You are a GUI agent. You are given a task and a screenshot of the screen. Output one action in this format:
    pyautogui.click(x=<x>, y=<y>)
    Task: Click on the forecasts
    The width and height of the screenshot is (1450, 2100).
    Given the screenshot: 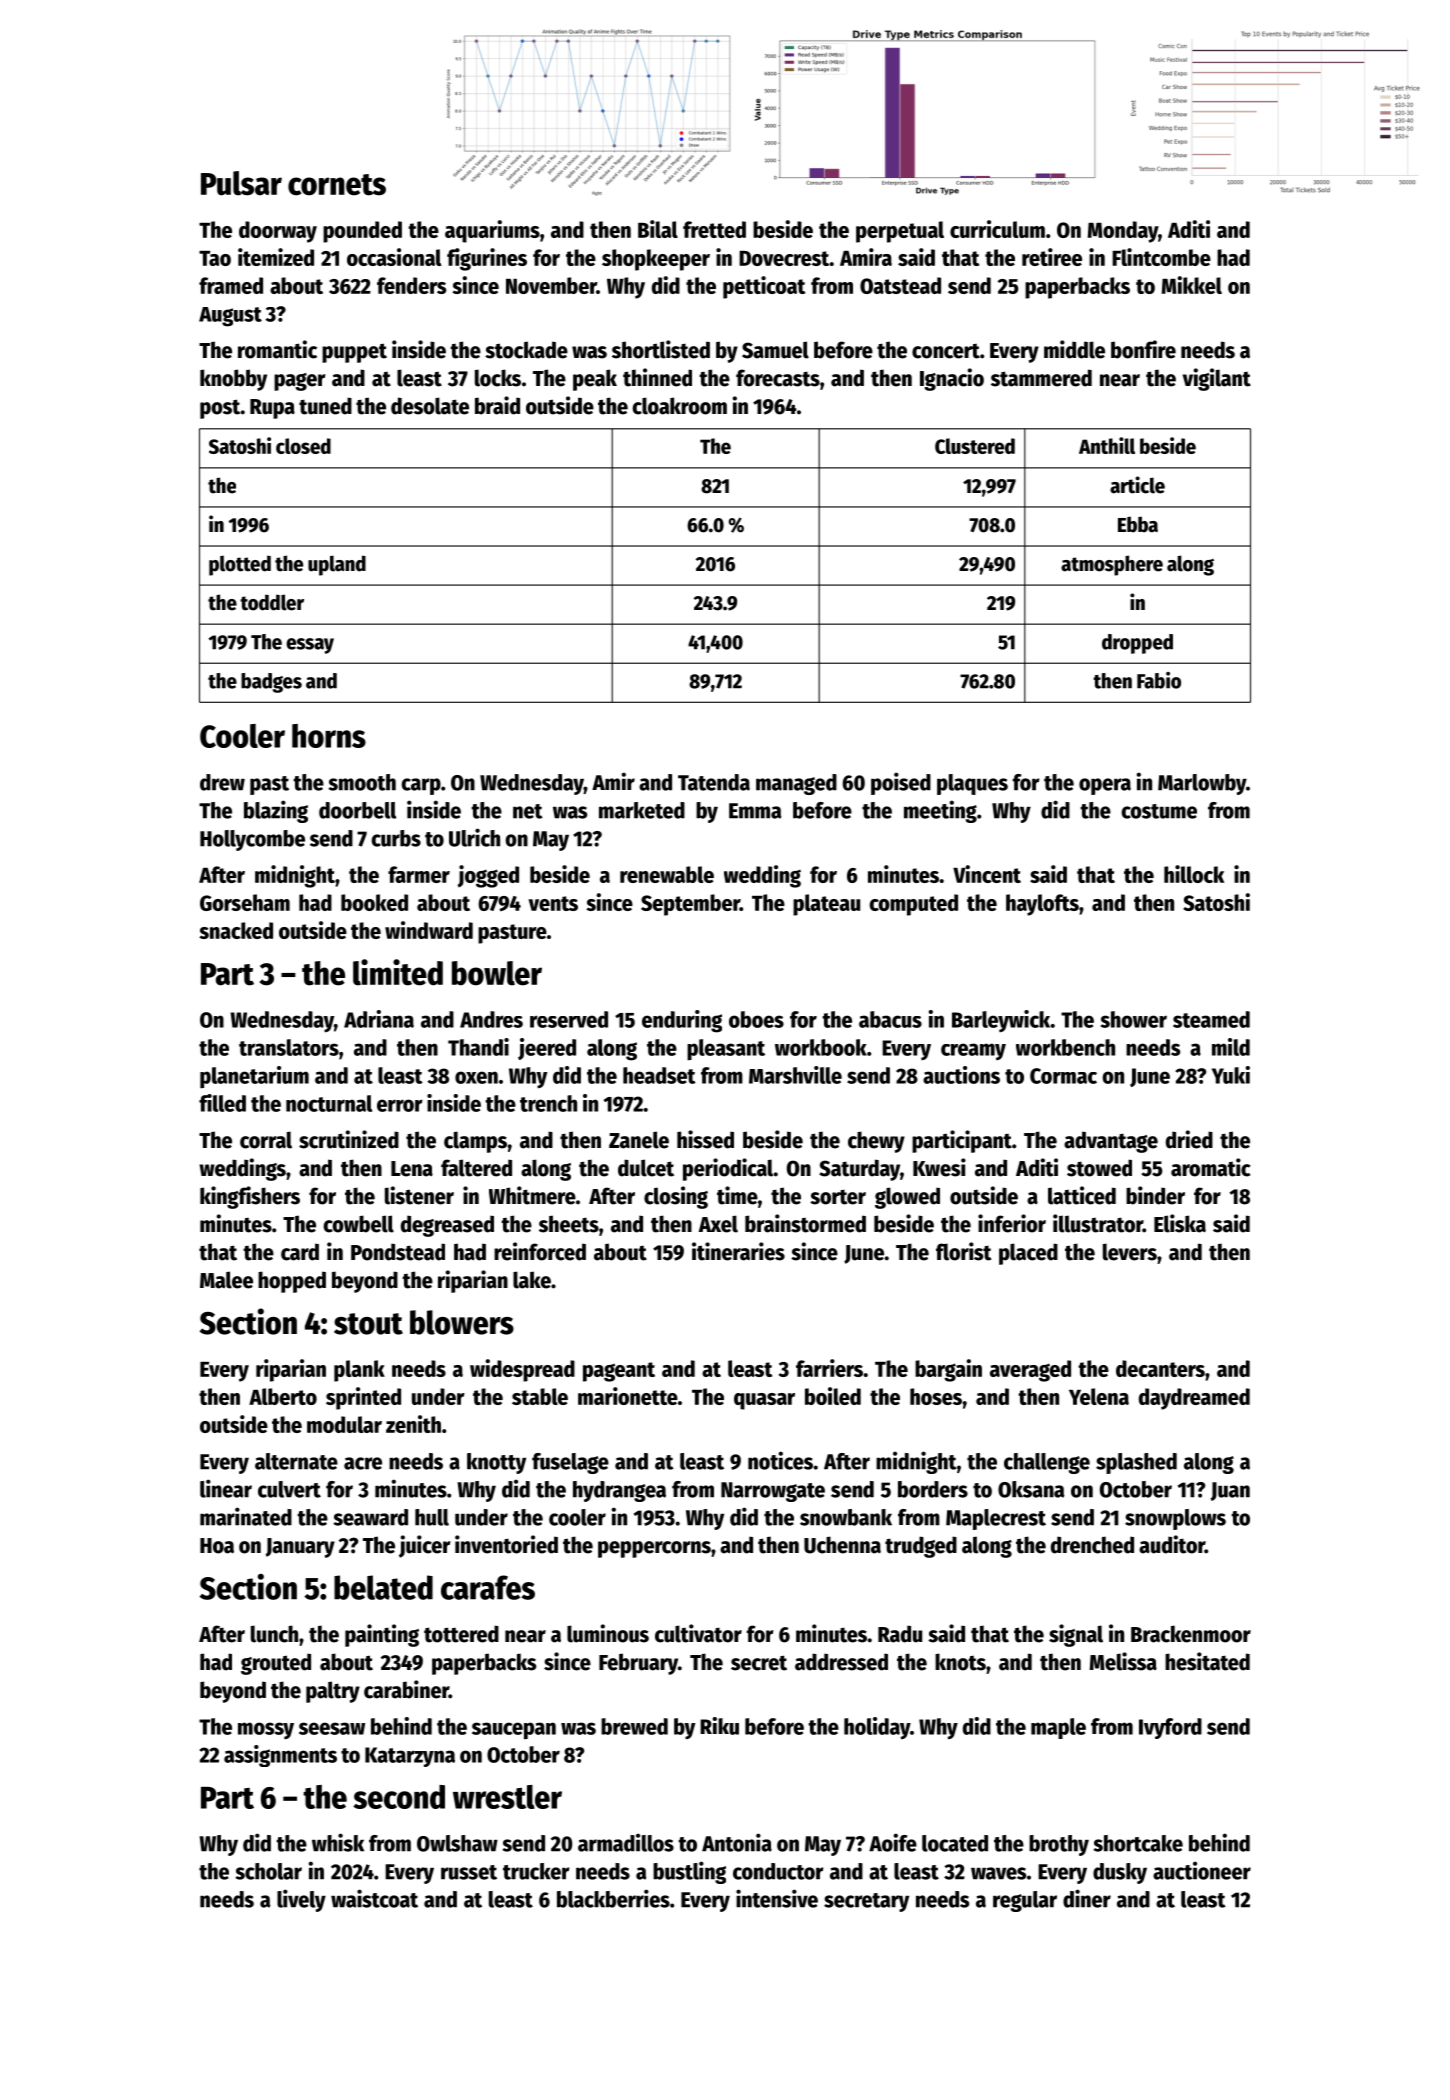 What is the action you would take?
    pyautogui.click(x=778, y=378)
